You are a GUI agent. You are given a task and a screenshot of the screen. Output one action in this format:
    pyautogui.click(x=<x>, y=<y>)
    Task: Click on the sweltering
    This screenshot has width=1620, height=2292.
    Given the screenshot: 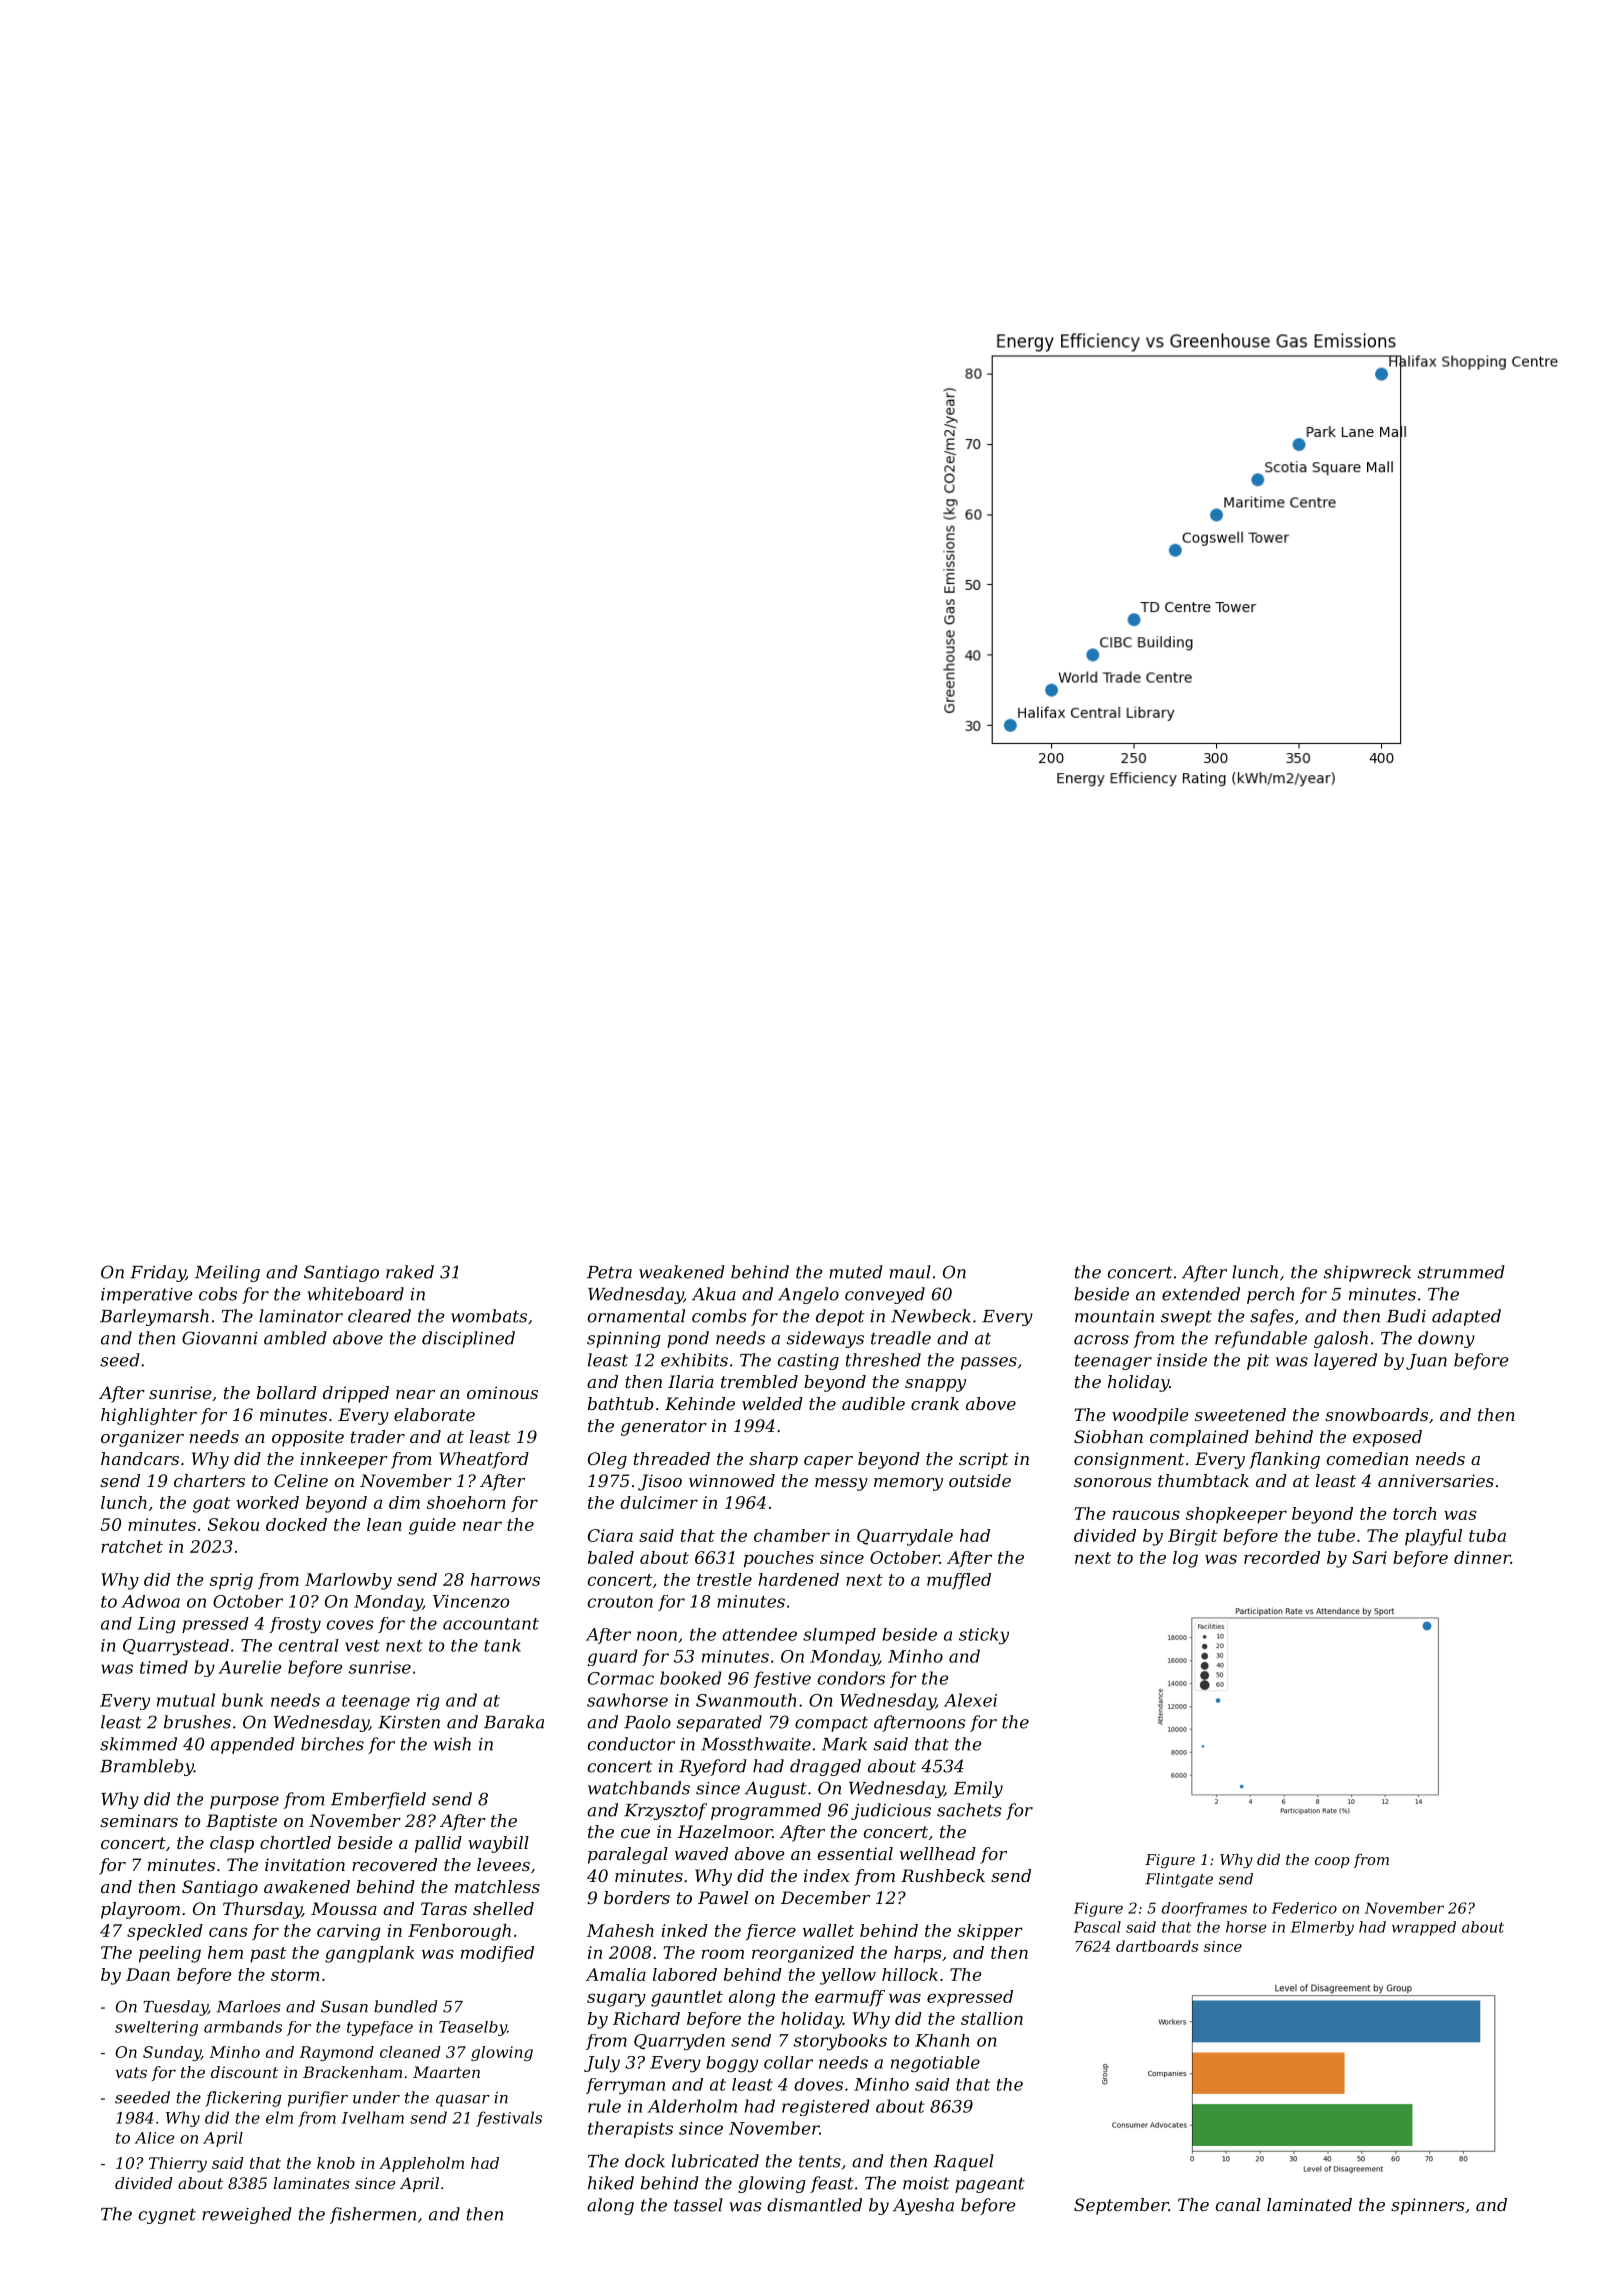 What is the action you would take?
    pyautogui.click(x=156, y=2028)
